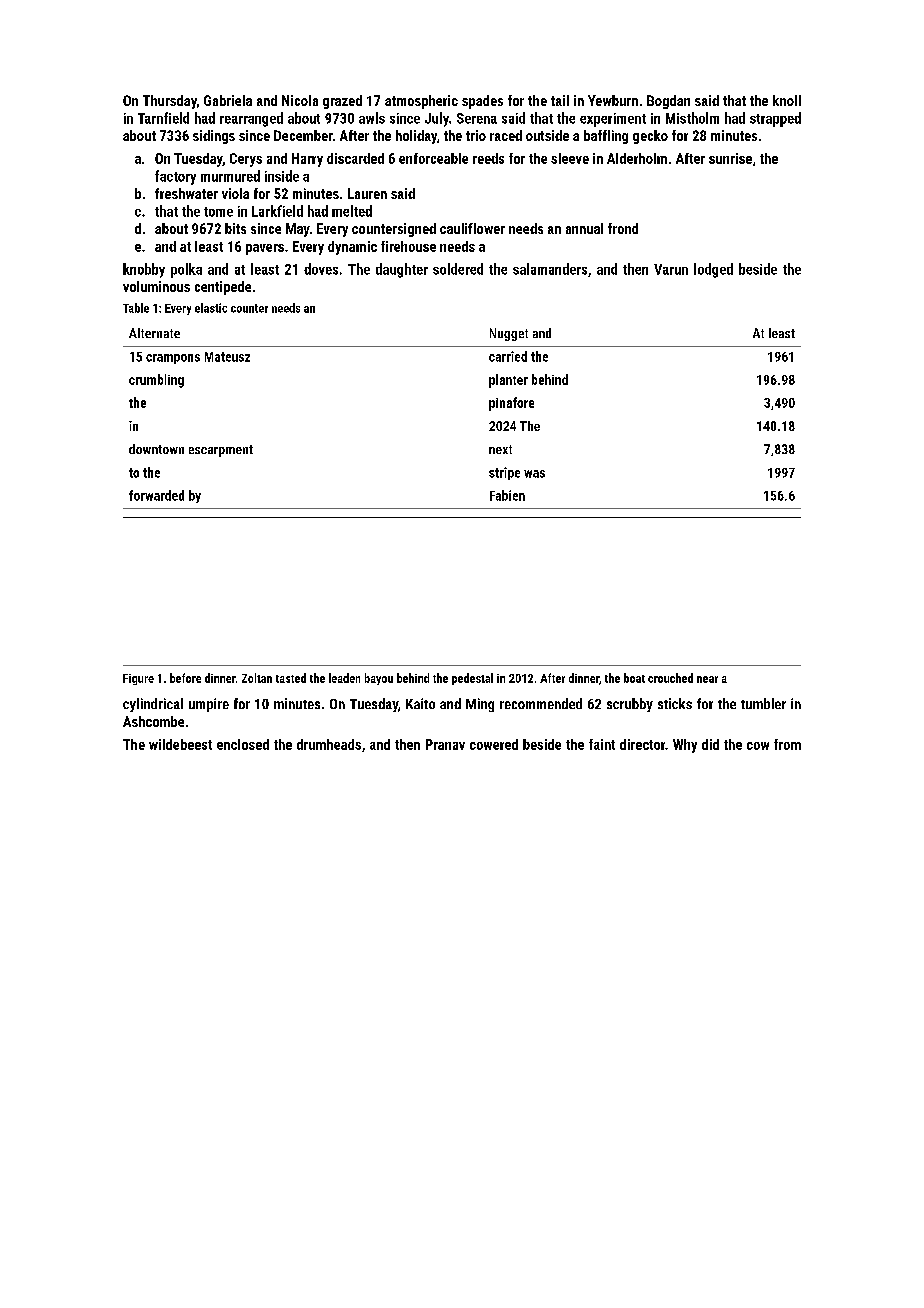  I want to click on Fabien, so click(507, 495).
